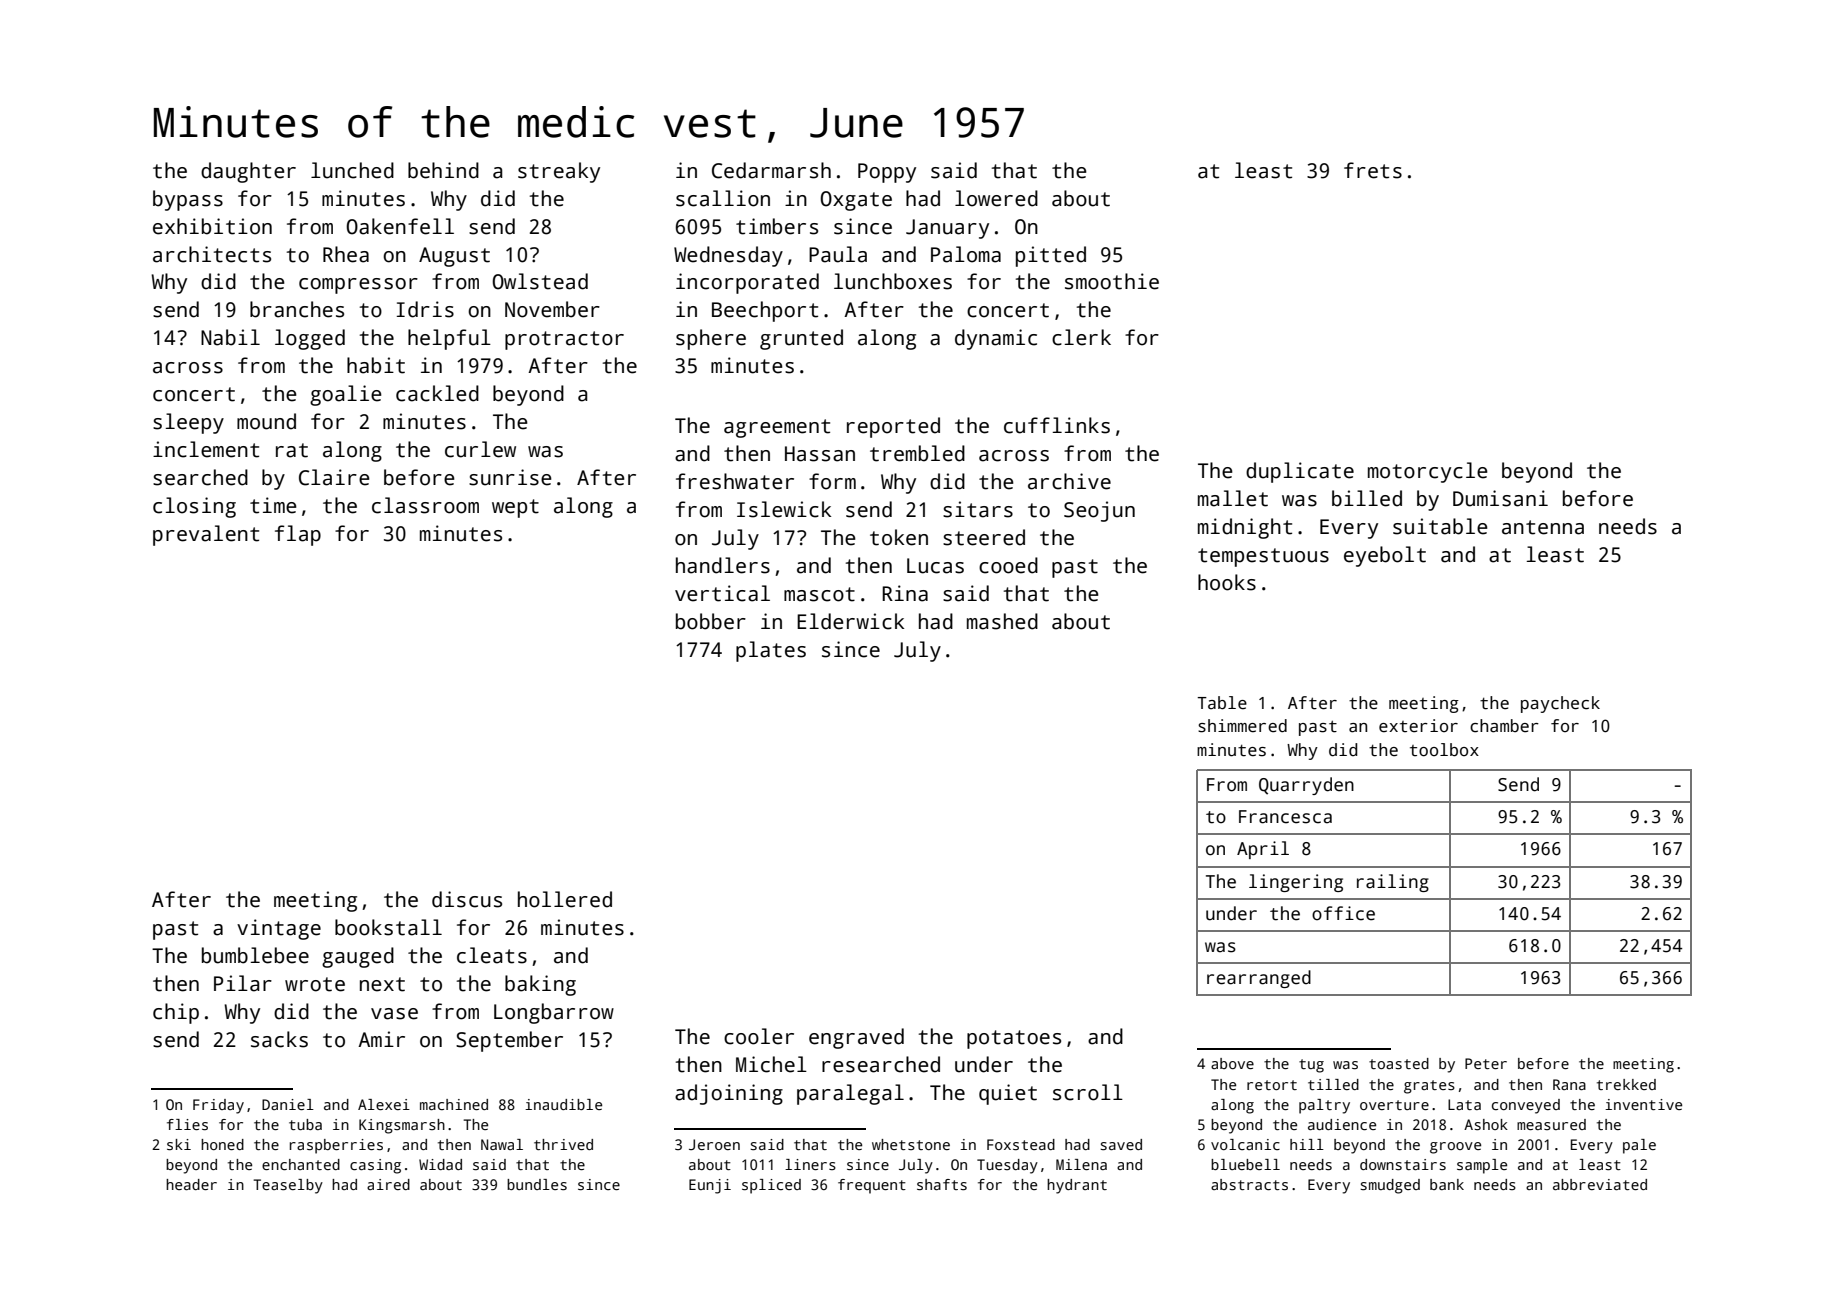 The width and height of the image is (1843, 1303). What do you see at coordinates (856, 1038) in the image?
I see `engraved` at bounding box center [856, 1038].
